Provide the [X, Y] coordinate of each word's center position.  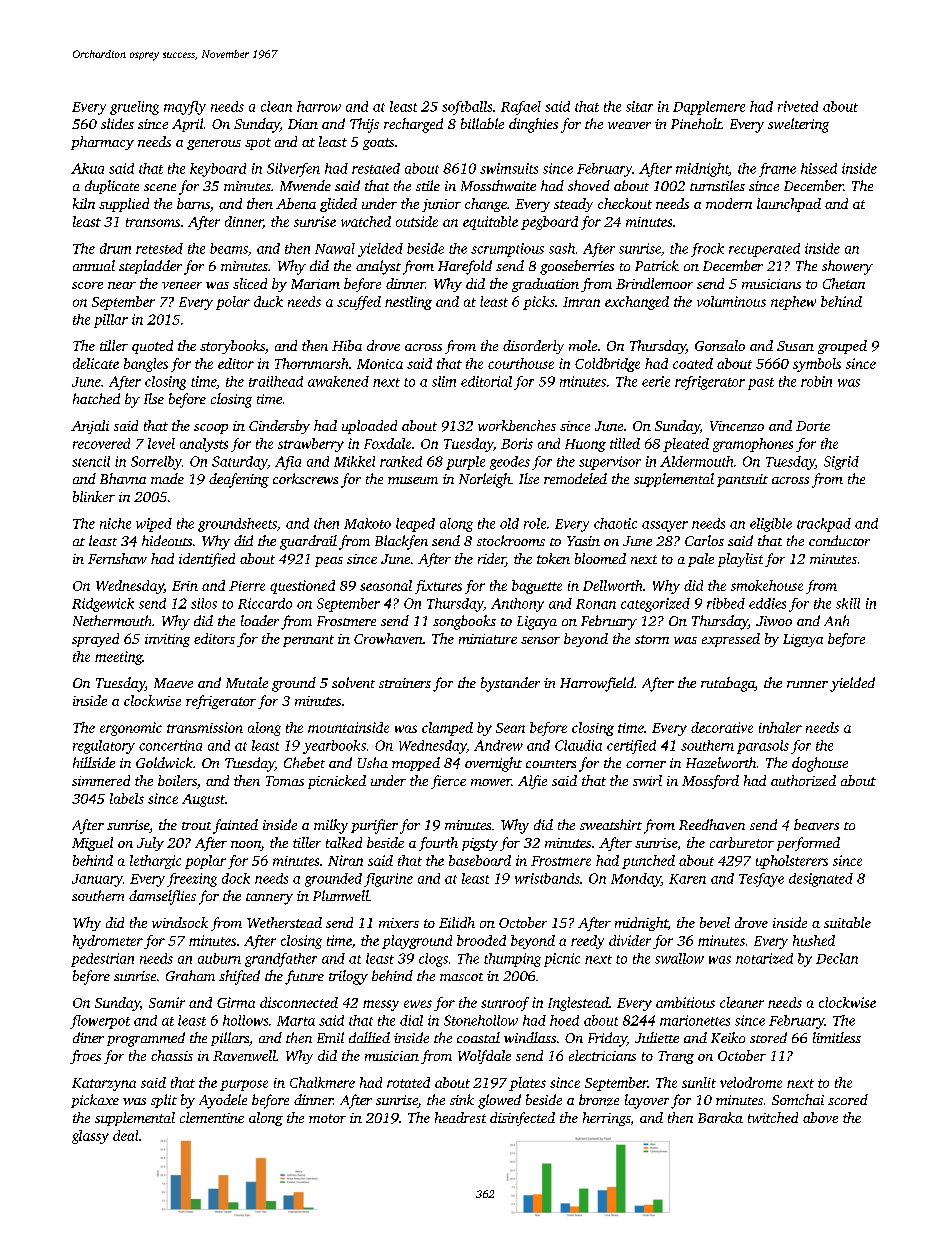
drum [115, 248]
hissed [819, 168]
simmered [101, 780]
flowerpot [100, 1022]
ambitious [685, 1002]
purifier [374, 826]
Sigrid [841, 463]
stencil [91, 461]
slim [444, 381]
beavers [816, 824]
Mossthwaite [498, 185]
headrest [460, 1117]
